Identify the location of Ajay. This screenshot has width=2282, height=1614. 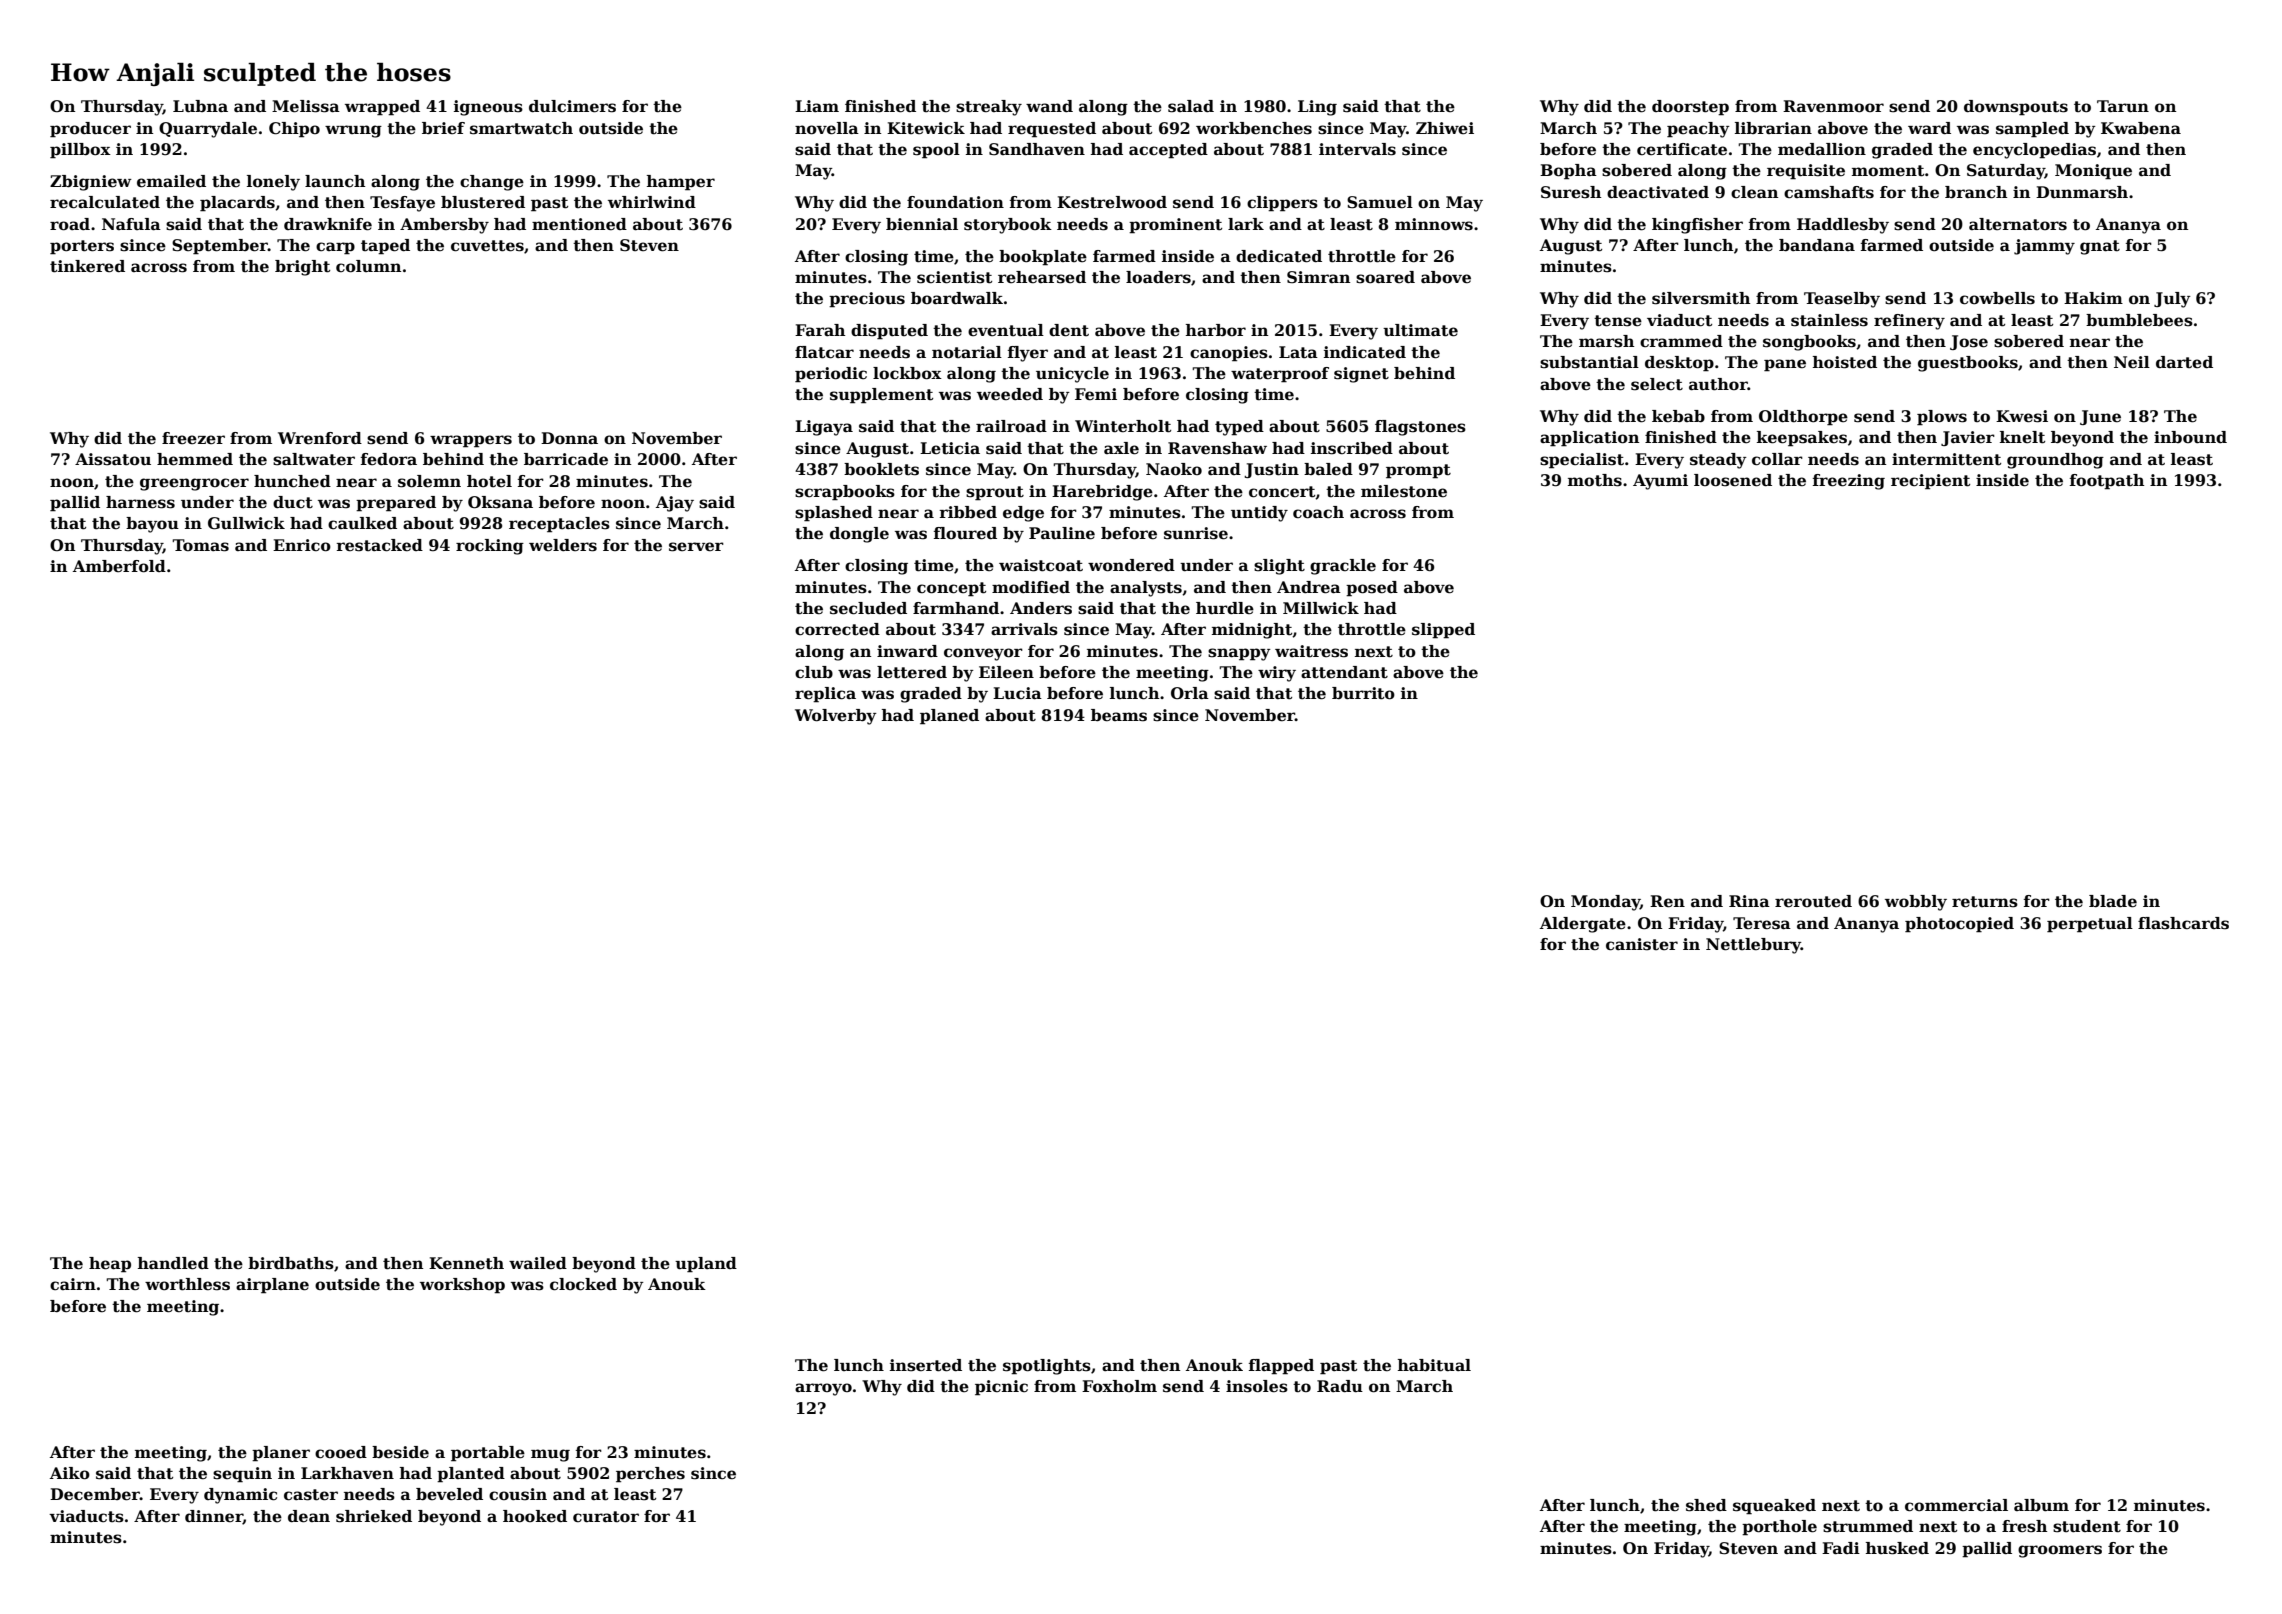
(675, 504).
